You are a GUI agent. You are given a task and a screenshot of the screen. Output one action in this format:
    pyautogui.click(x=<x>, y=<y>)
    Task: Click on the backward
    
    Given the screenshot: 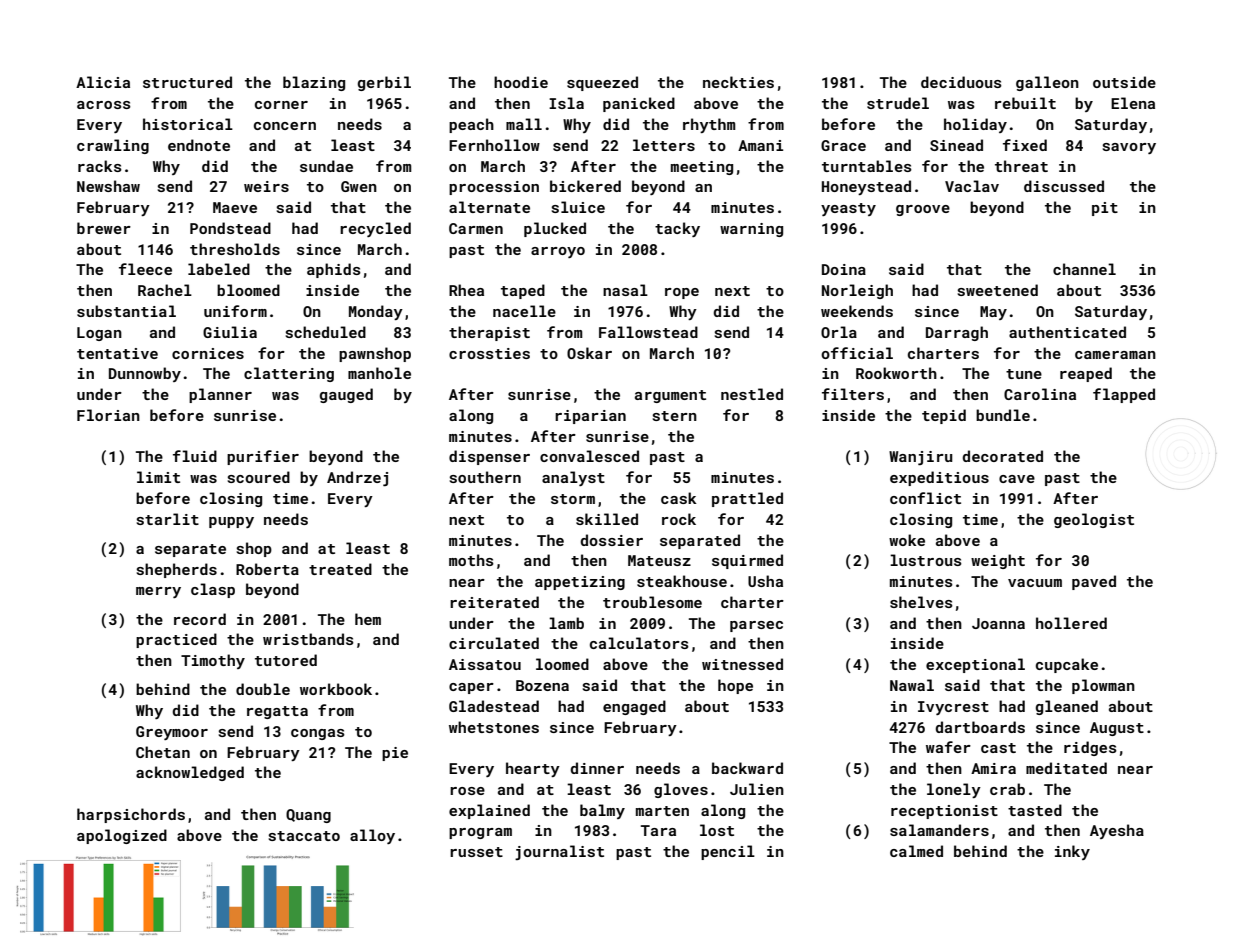 What is the action you would take?
    pyautogui.click(x=747, y=768)
